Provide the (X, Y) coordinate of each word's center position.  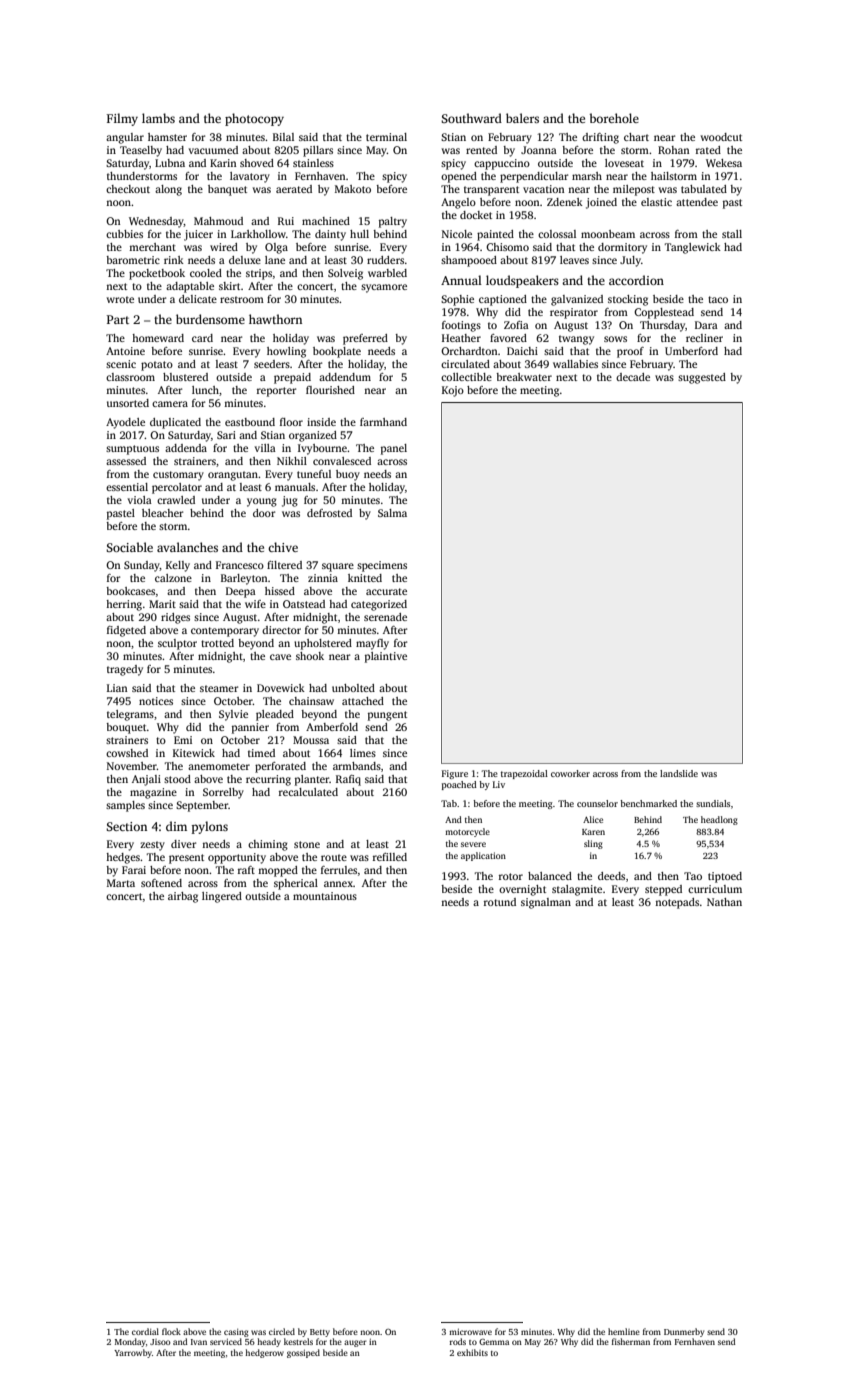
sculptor (177, 644)
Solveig (345, 274)
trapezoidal (524, 774)
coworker (570, 773)
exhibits (472, 1352)
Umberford (691, 351)
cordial (145, 1331)
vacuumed (213, 150)
